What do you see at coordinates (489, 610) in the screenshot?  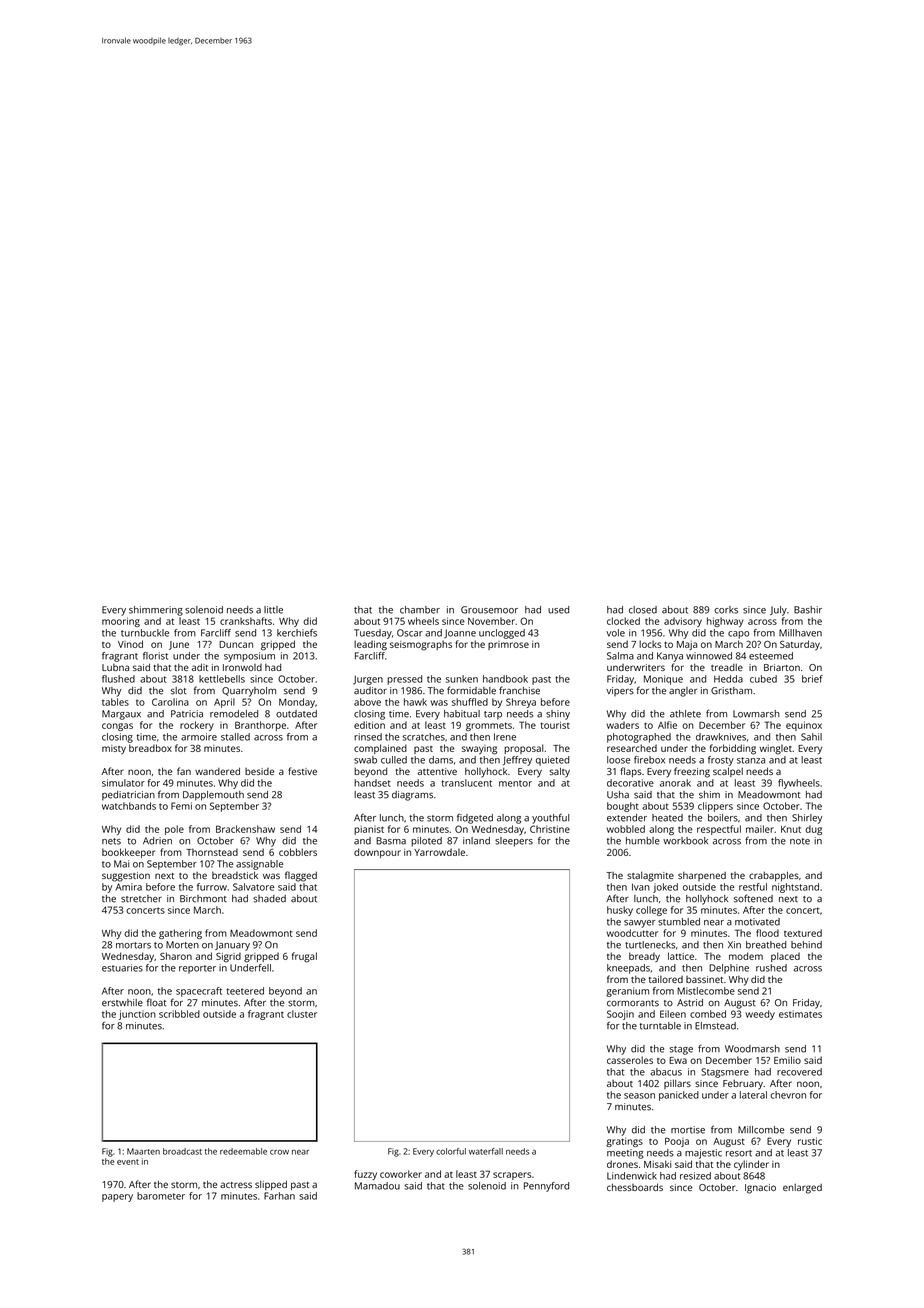 I see `Grousemoor` at bounding box center [489, 610].
